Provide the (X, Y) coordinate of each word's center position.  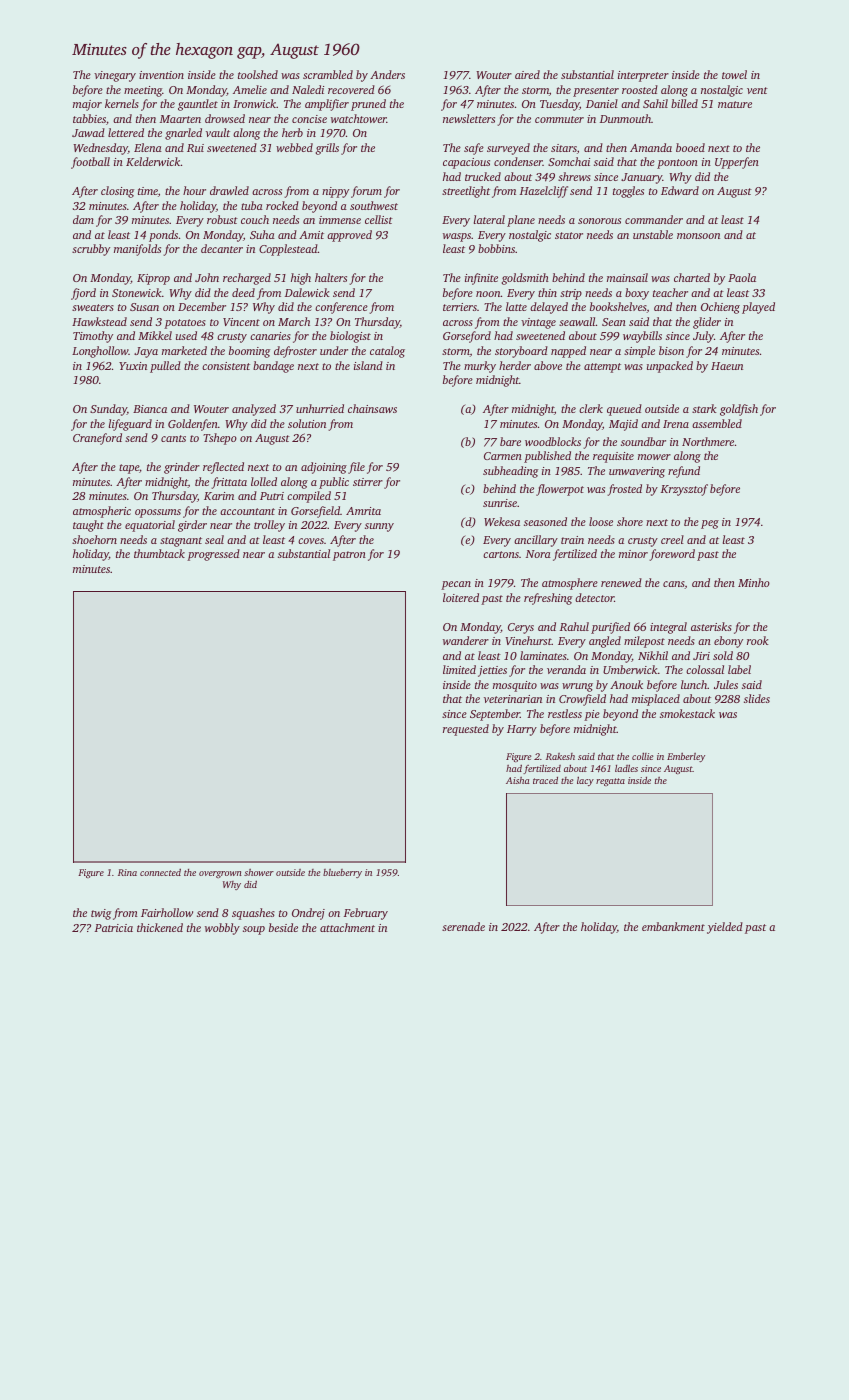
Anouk (626, 684)
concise (309, 119)
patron (349, 556)
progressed (213, 555)
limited (459, 669)
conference (341, 308)
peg (710, 524)
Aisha (518, 780)
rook (758, 640)
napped (568, 352)
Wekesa (502, 521)
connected (160, 872)
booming (249, 352)
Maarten (180, 119)
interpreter (643, 76)
